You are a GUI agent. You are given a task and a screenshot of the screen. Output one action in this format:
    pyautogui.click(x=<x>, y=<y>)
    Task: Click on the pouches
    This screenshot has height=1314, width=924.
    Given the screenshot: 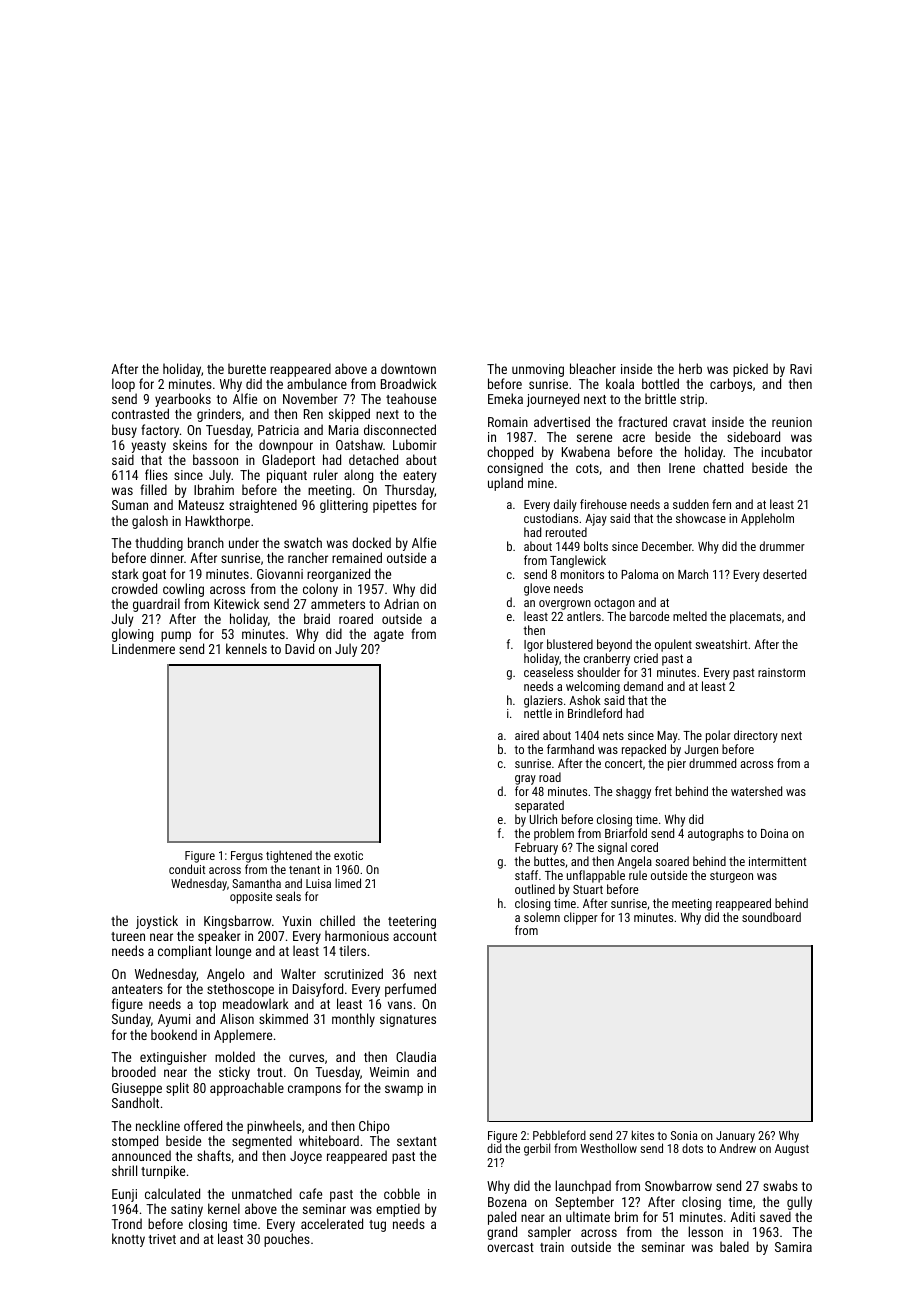 What is the action you would take?
    pyautogui.click(x=287, y=1240)
